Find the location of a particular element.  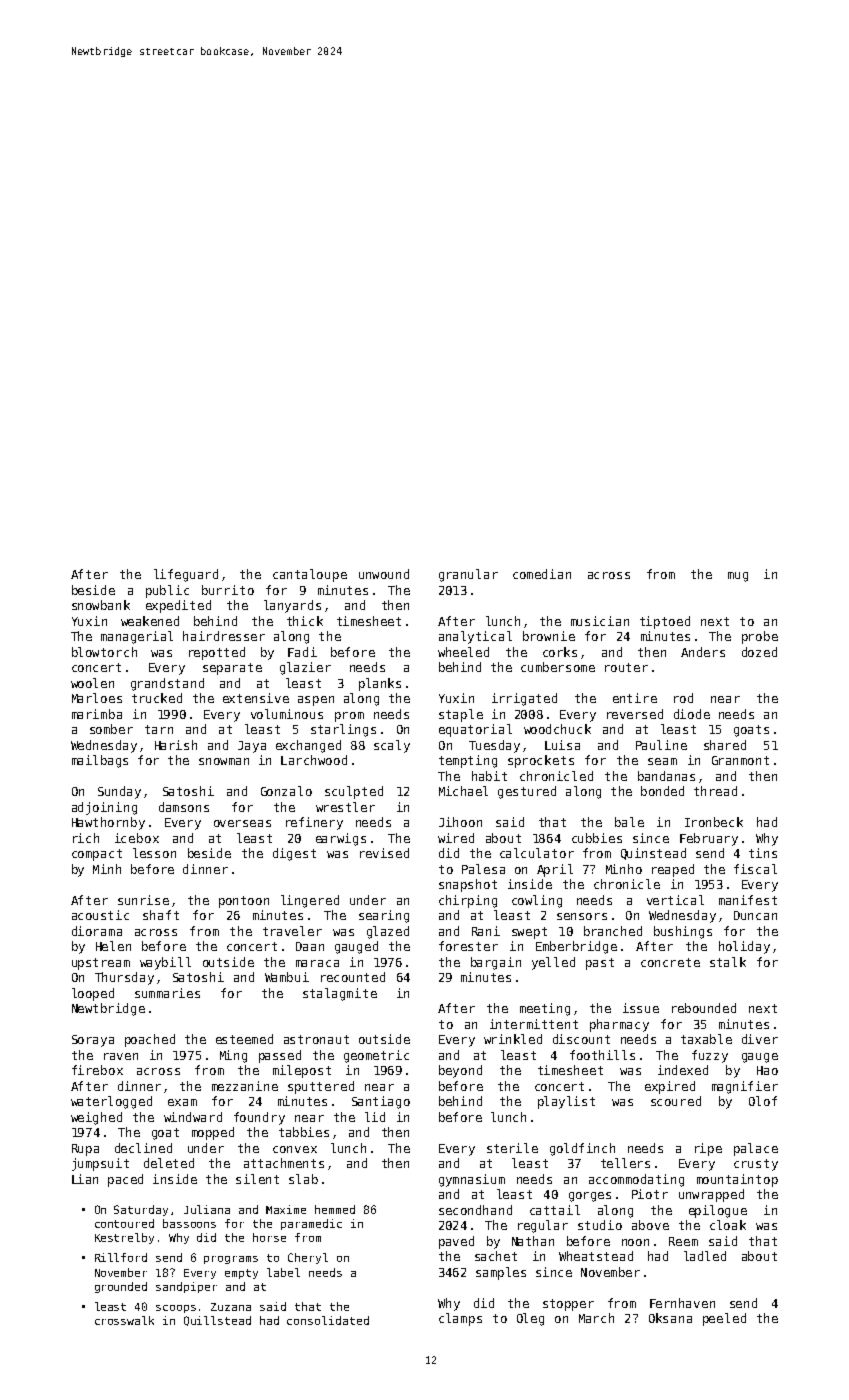

deleted is located at coordinates (169, 1163).
